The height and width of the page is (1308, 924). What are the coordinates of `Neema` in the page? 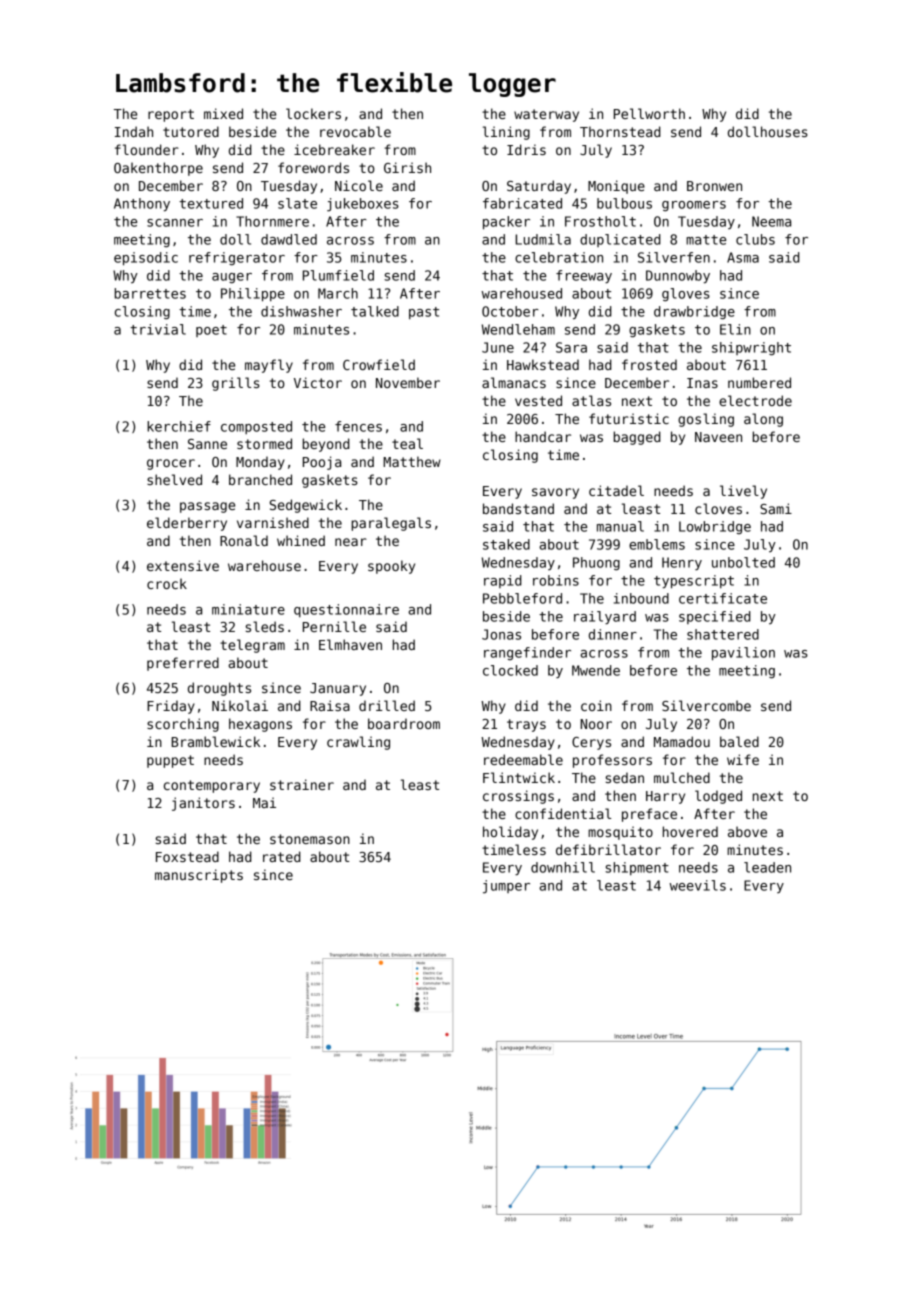 It's located at (771, 221).
